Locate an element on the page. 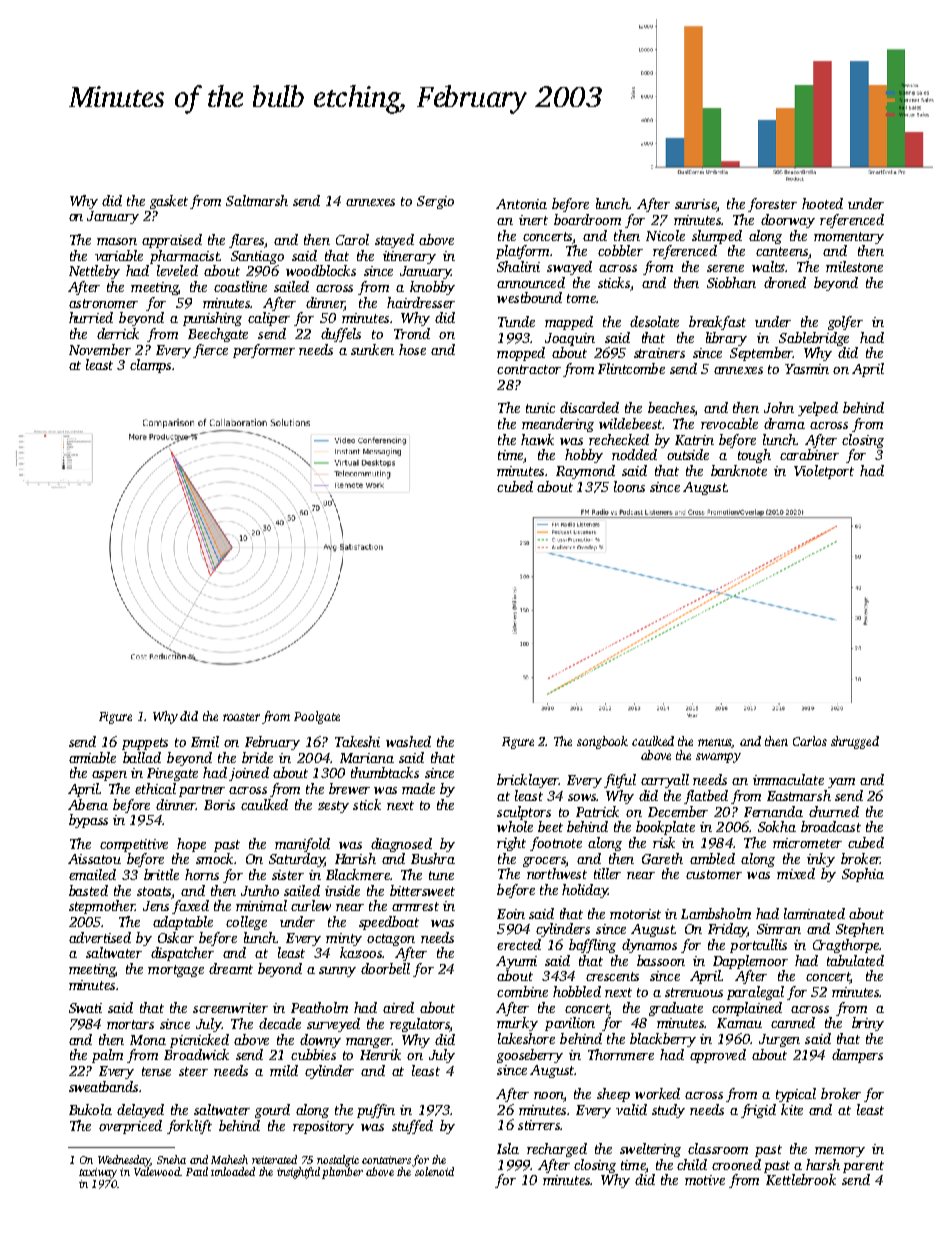 The image size is (952, 1233). loons is located at coordinates (629, 486).
